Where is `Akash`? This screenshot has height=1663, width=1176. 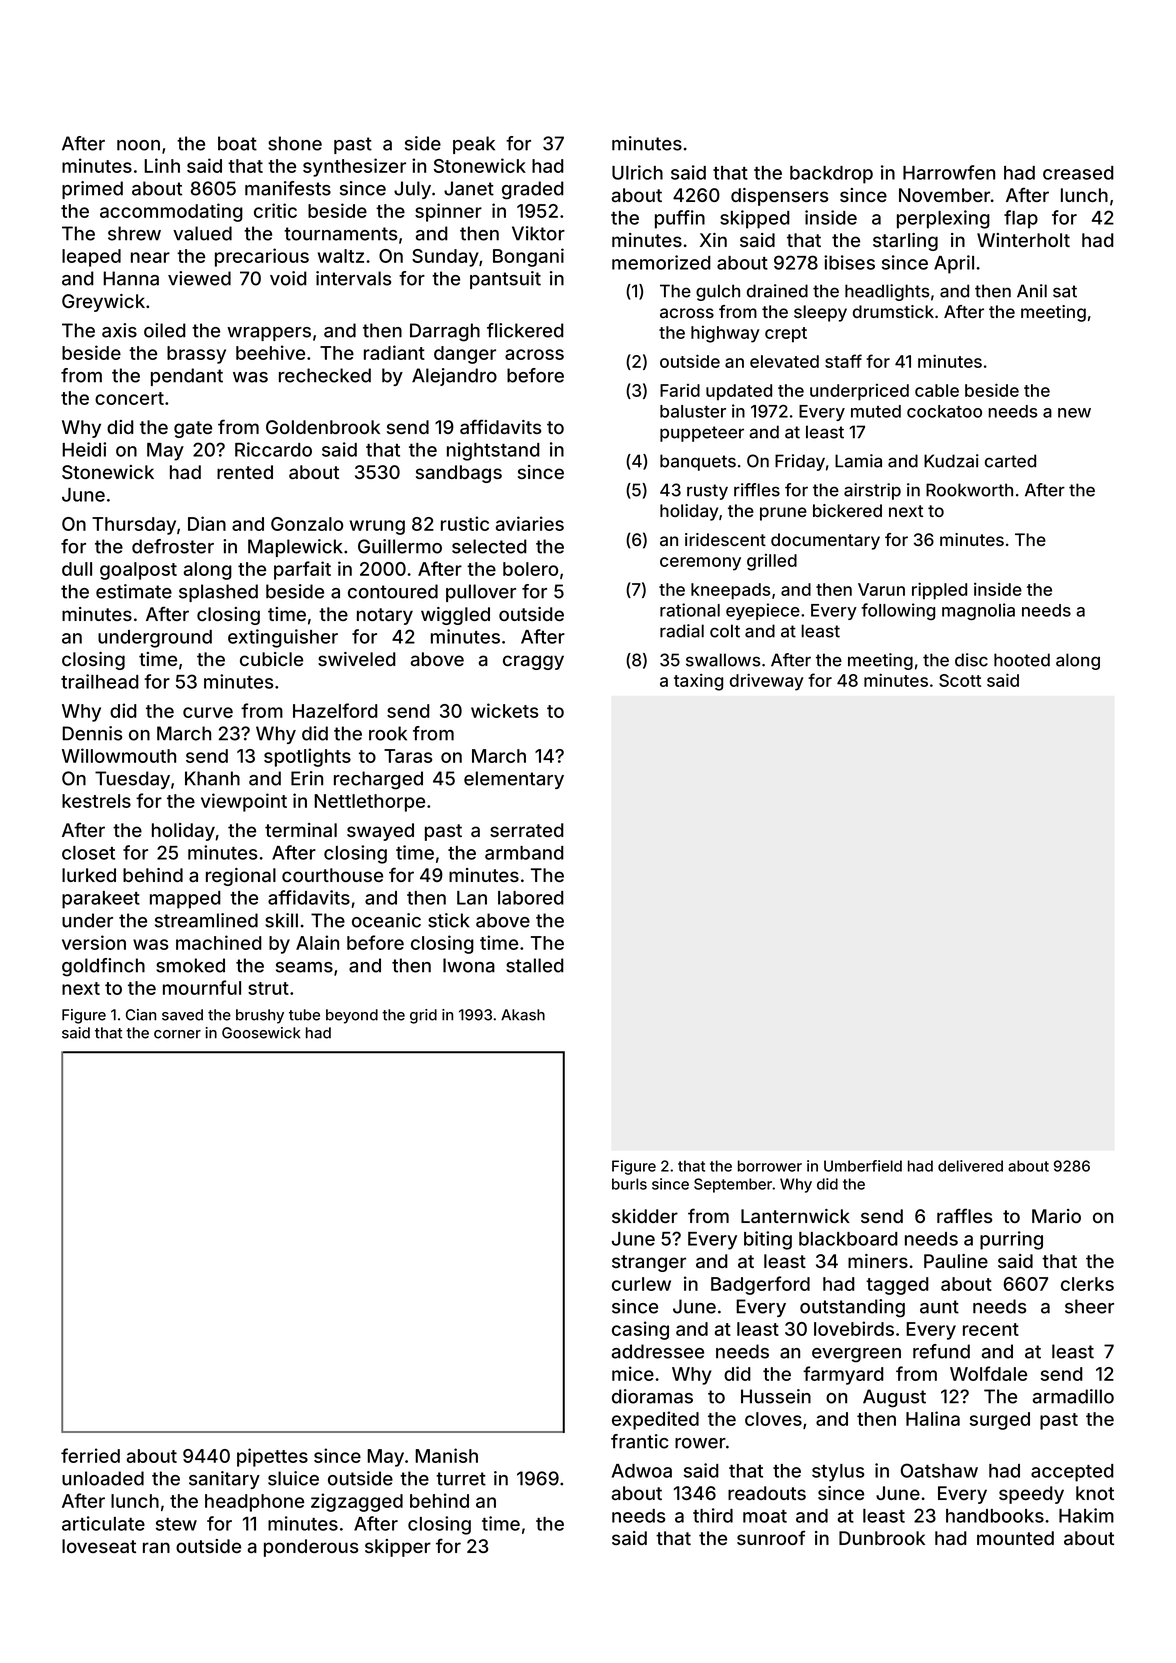 Akash is located at coordinates (523, 1015).
